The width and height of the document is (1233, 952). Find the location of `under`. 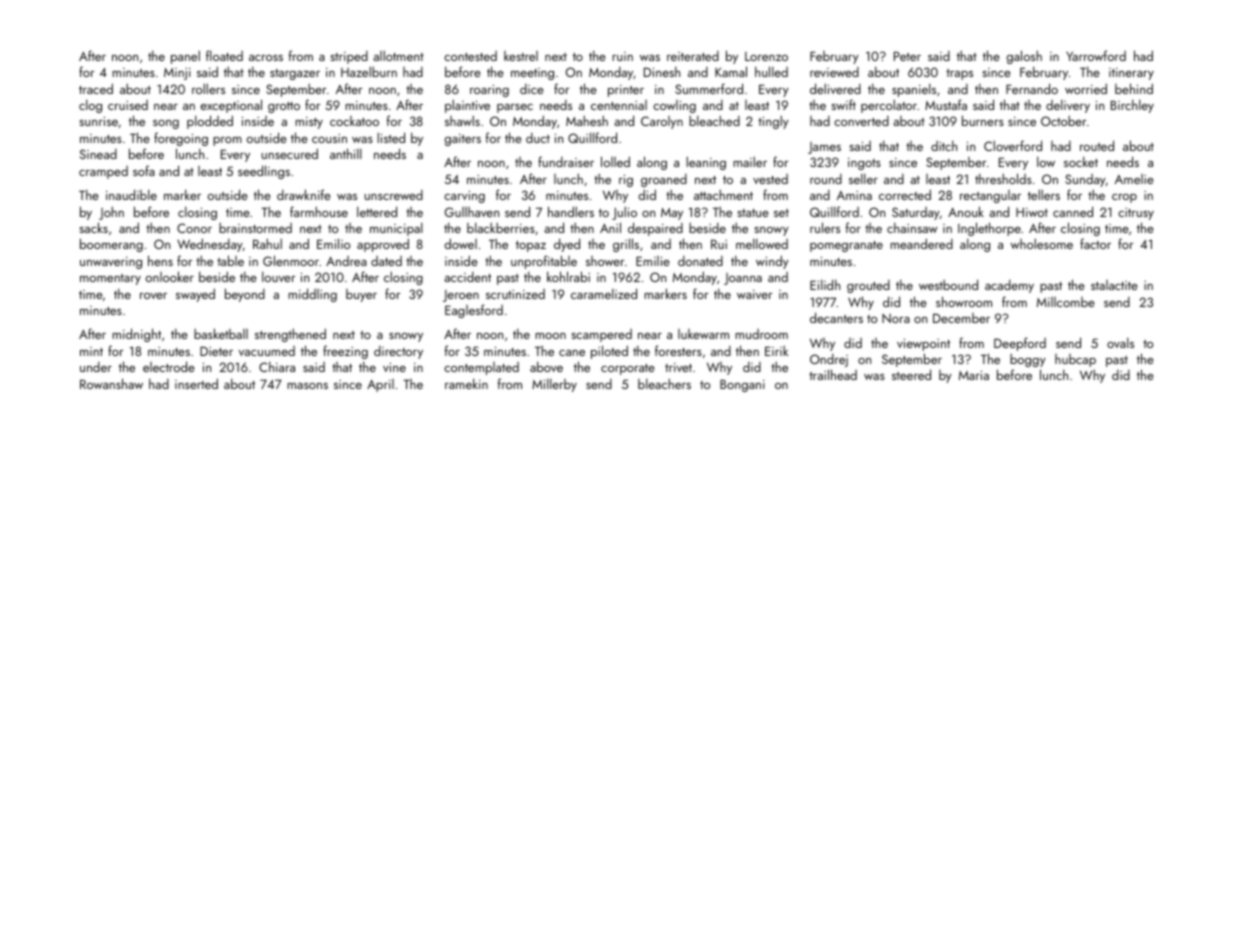

under is located at coordinates (96, 367).
